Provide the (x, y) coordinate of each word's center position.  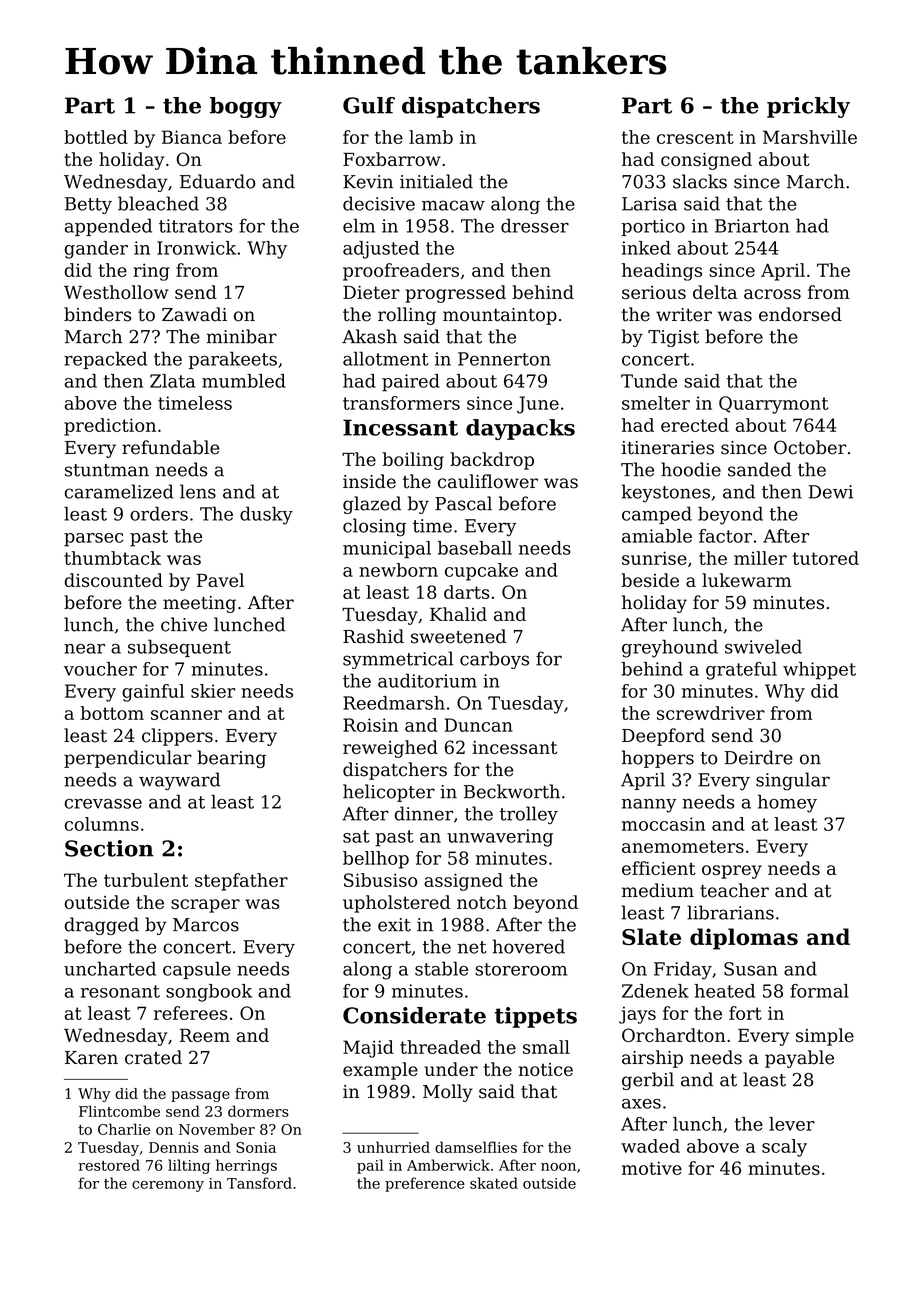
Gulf (369, 105)
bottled (96, 137)
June (538, 405)
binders (97, 314)
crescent (695, 137)
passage (200, 1096)
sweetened (458, 636)
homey (787, 803)
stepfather (241, 882)
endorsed (800, 314)
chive (184, 624)
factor (725, 536)
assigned (463, 882)
